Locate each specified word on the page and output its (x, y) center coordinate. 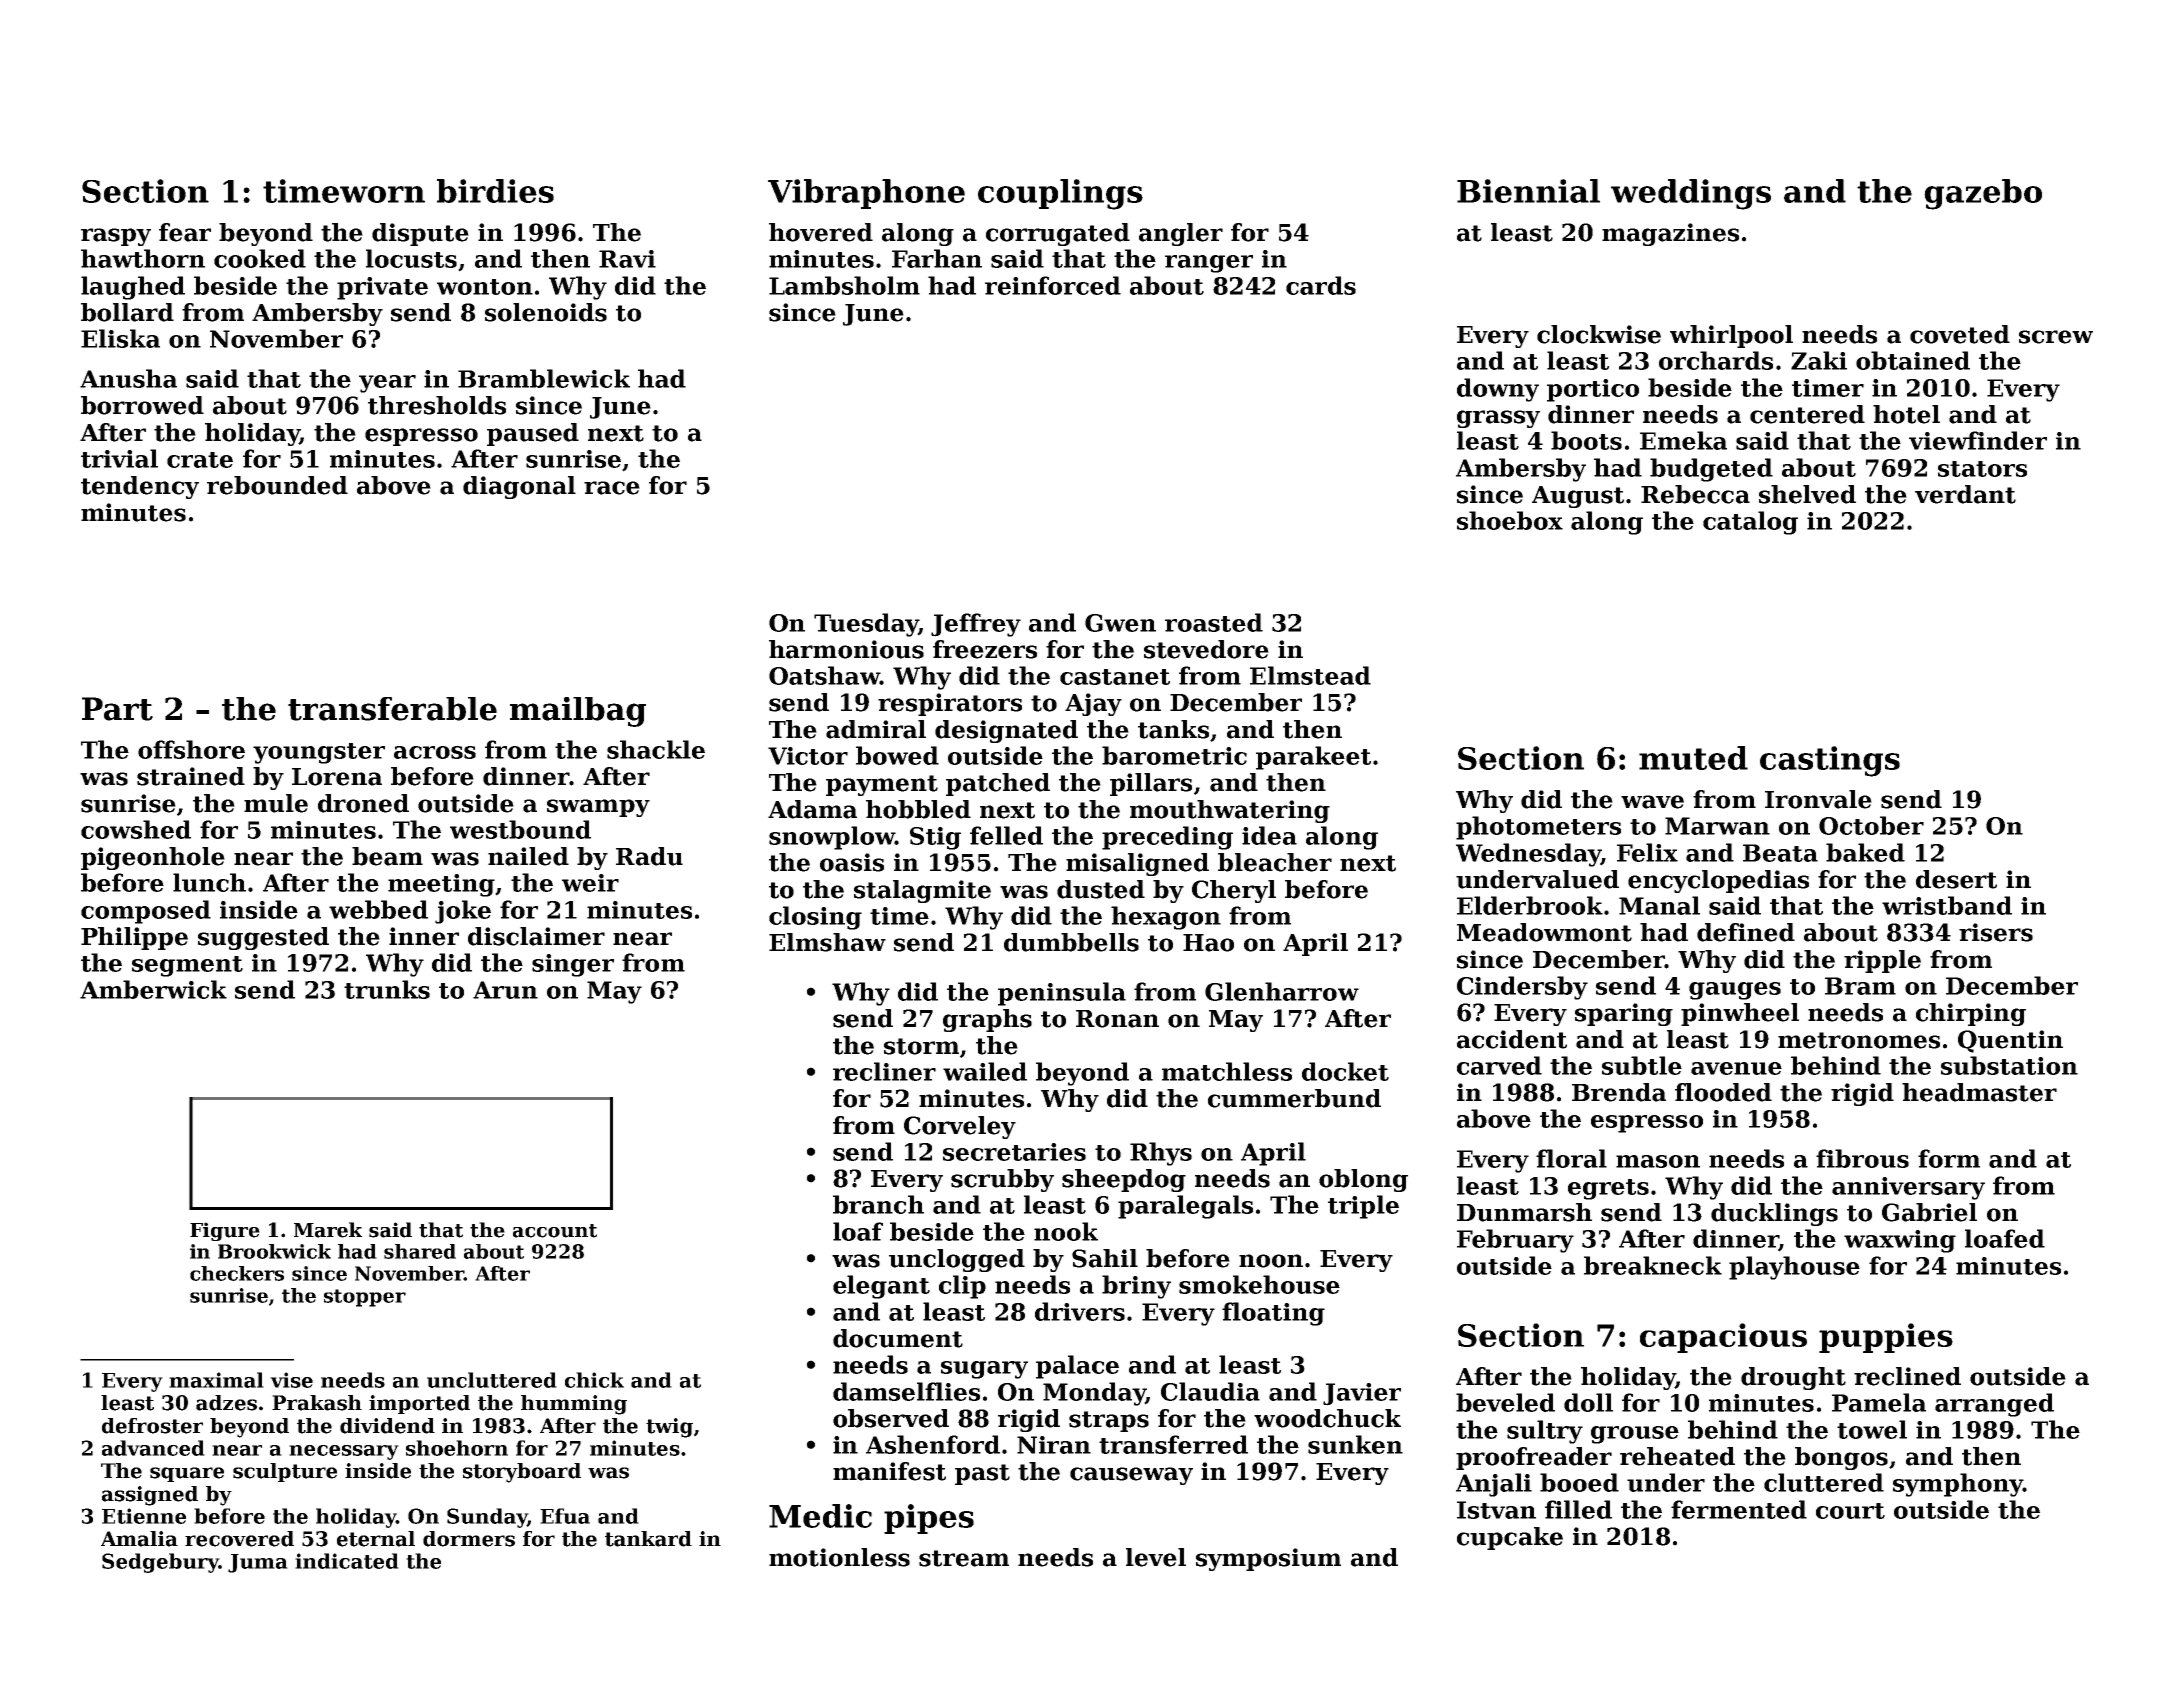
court (1850, 1511)
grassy (1498, 419)
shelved (1807, 494)
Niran (1054, 1445)
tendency (140, 487)
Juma (258, 1563)
